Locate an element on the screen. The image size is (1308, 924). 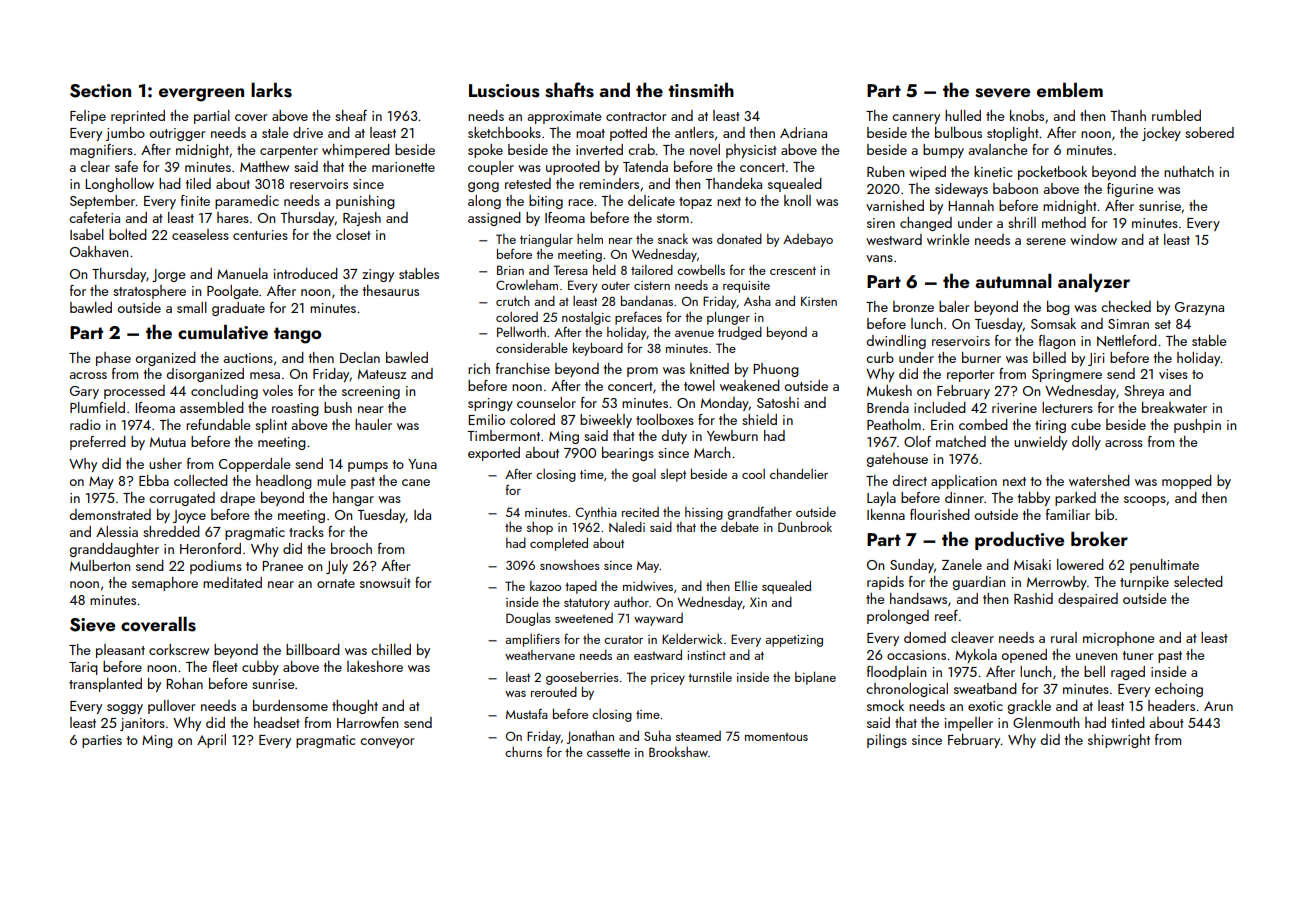
penultimate is located at coordinates (1164, 566).
